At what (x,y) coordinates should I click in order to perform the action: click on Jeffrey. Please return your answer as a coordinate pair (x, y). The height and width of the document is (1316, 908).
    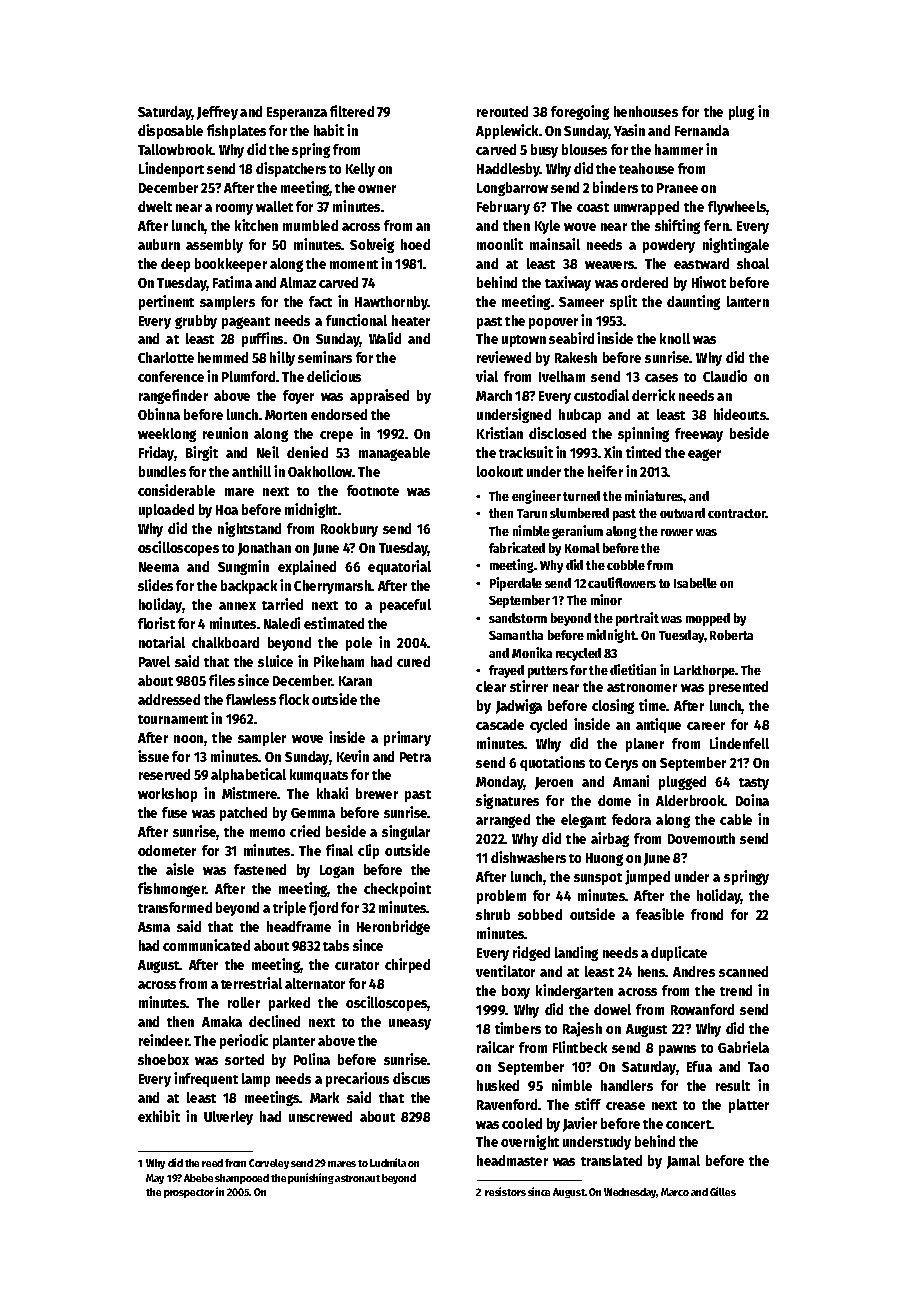
    Looking at the image, I should click on (217, 113).
